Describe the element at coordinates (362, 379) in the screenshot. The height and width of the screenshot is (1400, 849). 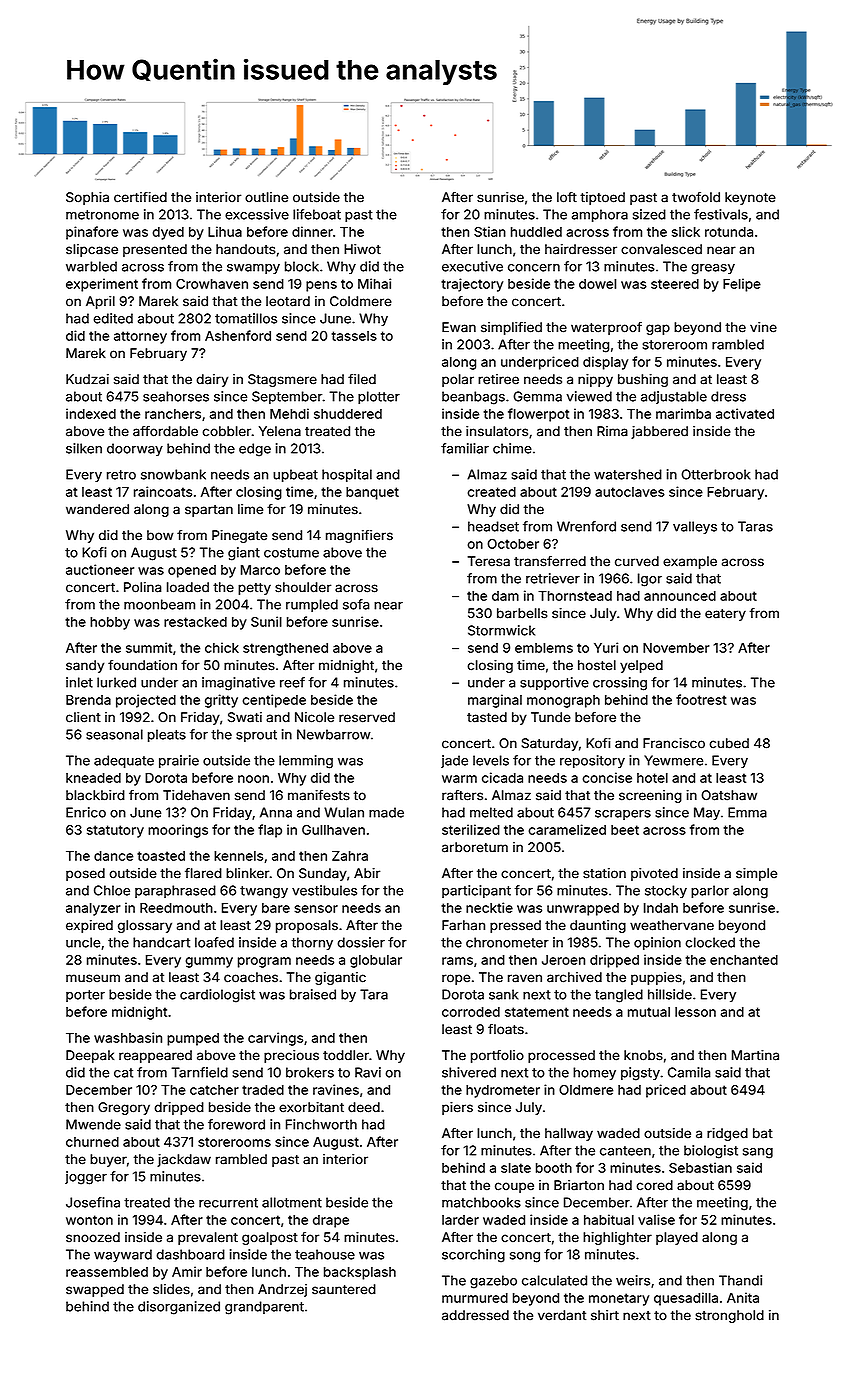
I see `filed` at that location.
